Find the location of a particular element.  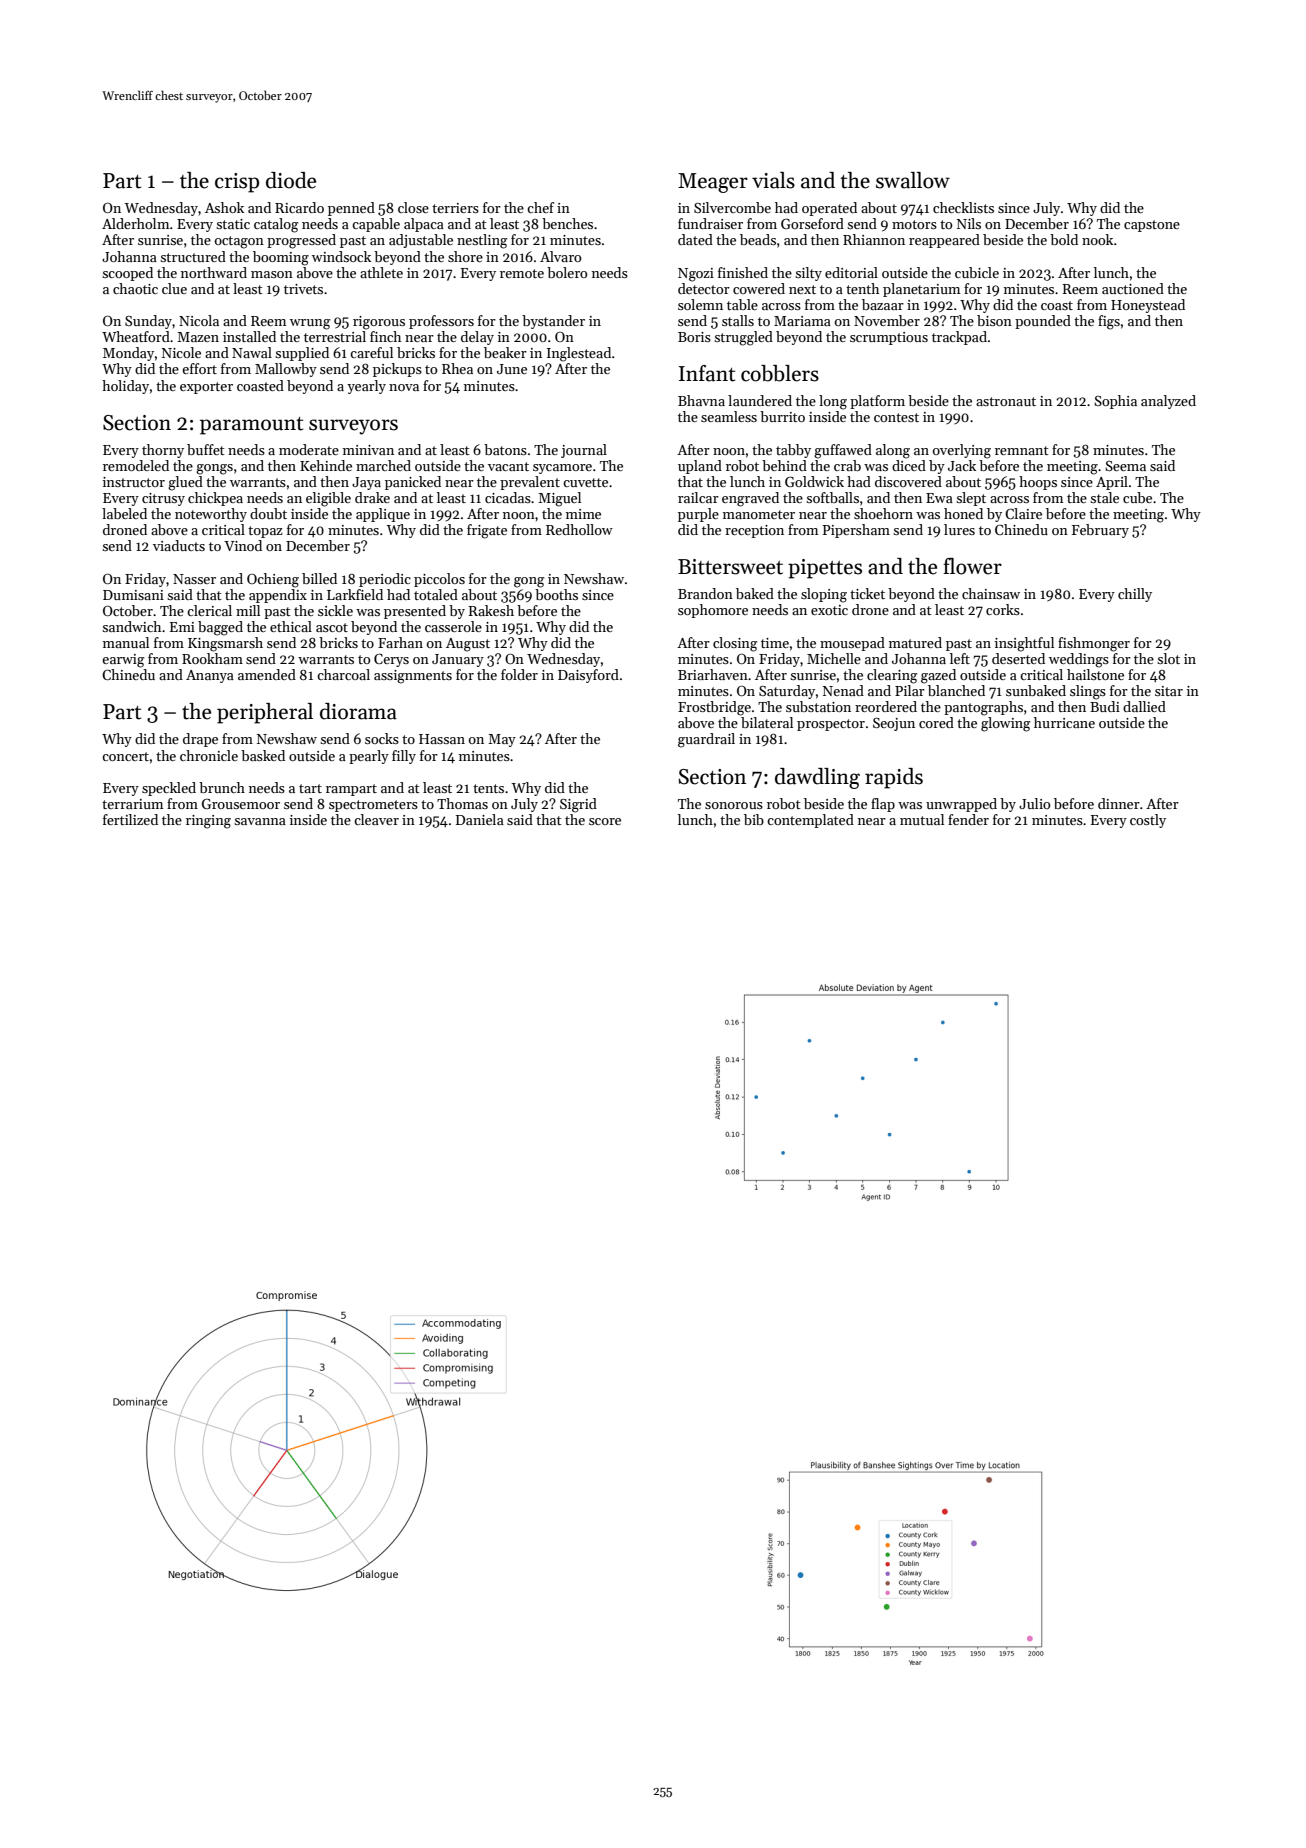

Meager is located at coordinates (713, 183).
